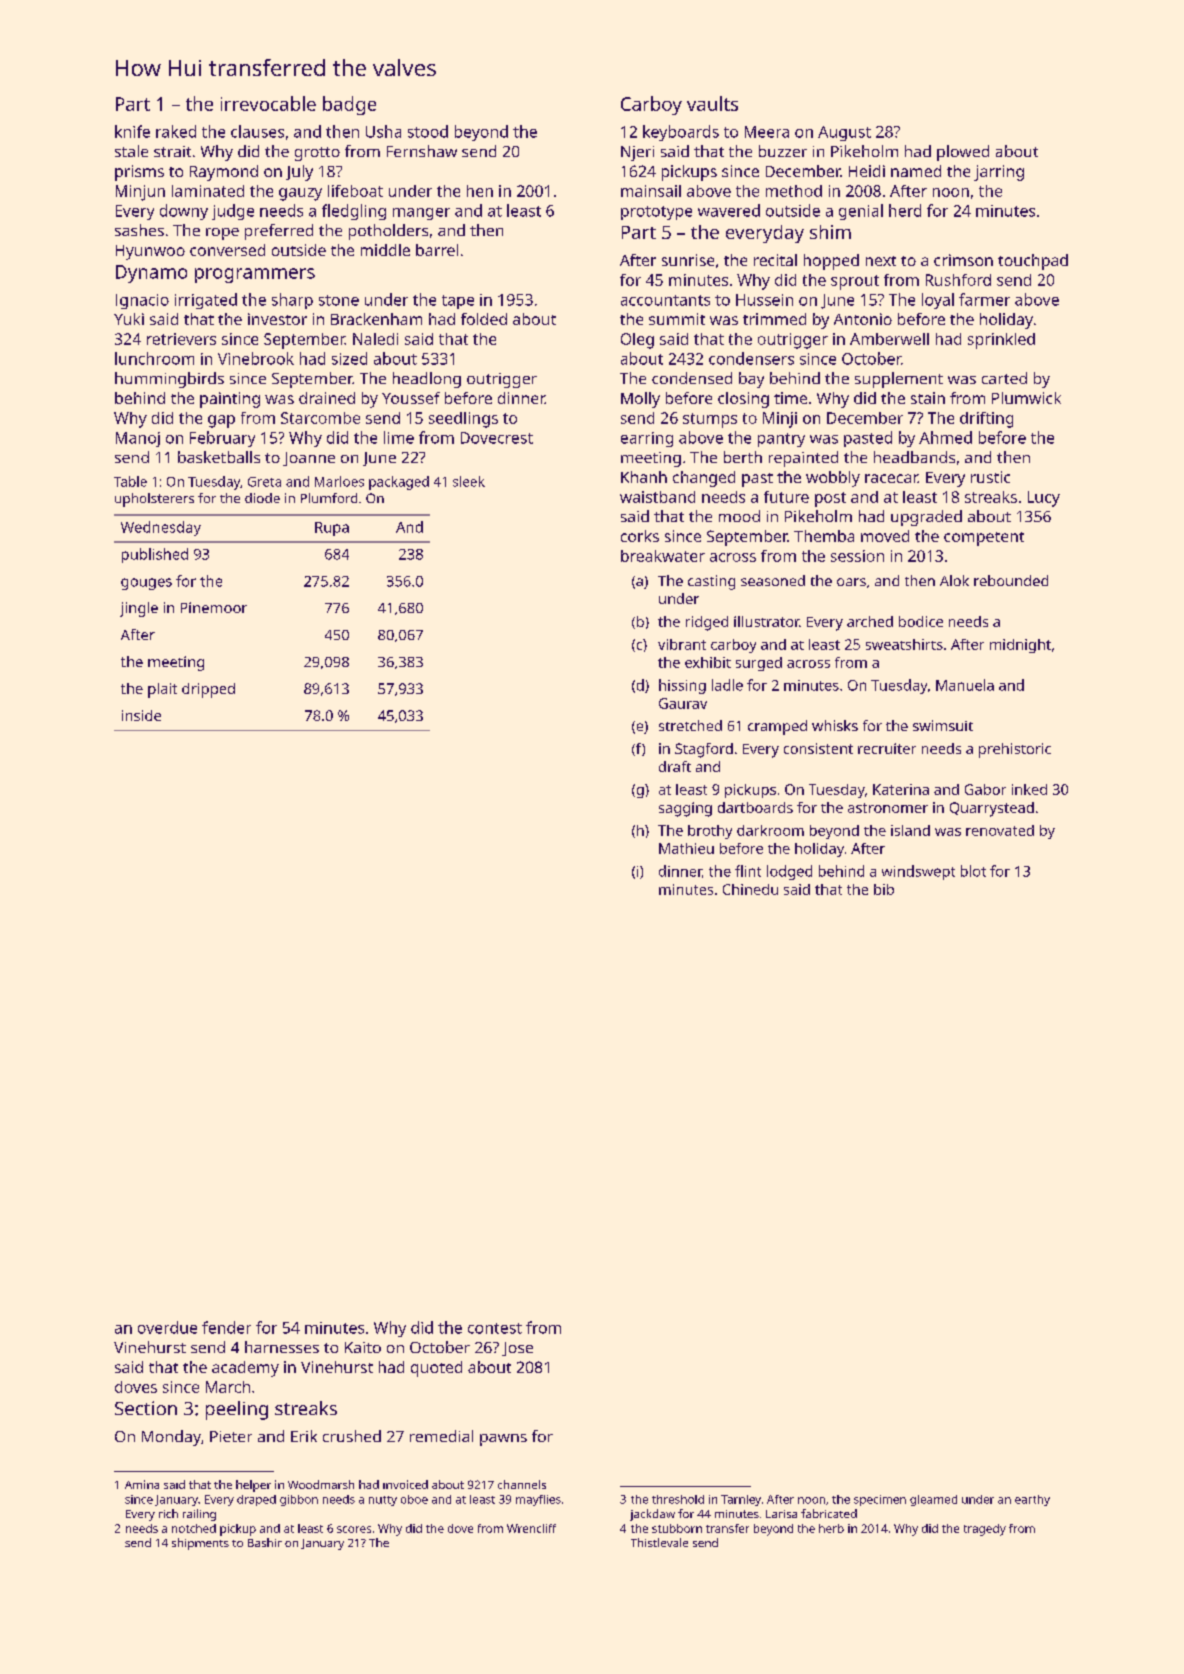 This screenshot has height=1674, width=1184. Describe the element at coordinates (208, 690) in the screenshot. I see `dripped` at that location.
